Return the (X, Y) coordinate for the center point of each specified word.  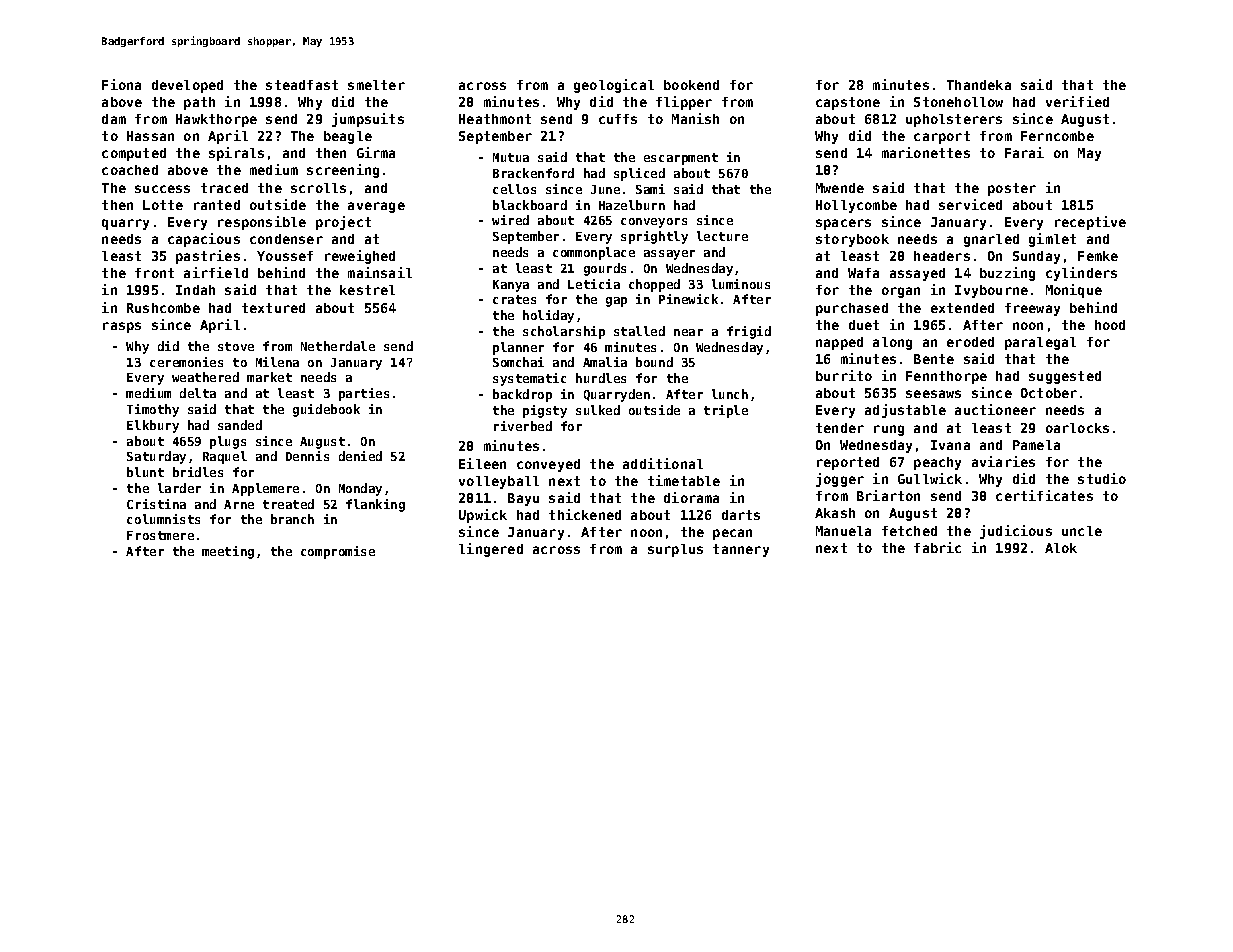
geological (614, 86)
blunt (145, 472)
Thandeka (979, 85)
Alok (1061, 548)
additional (663, 463)
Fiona (121, 84)
